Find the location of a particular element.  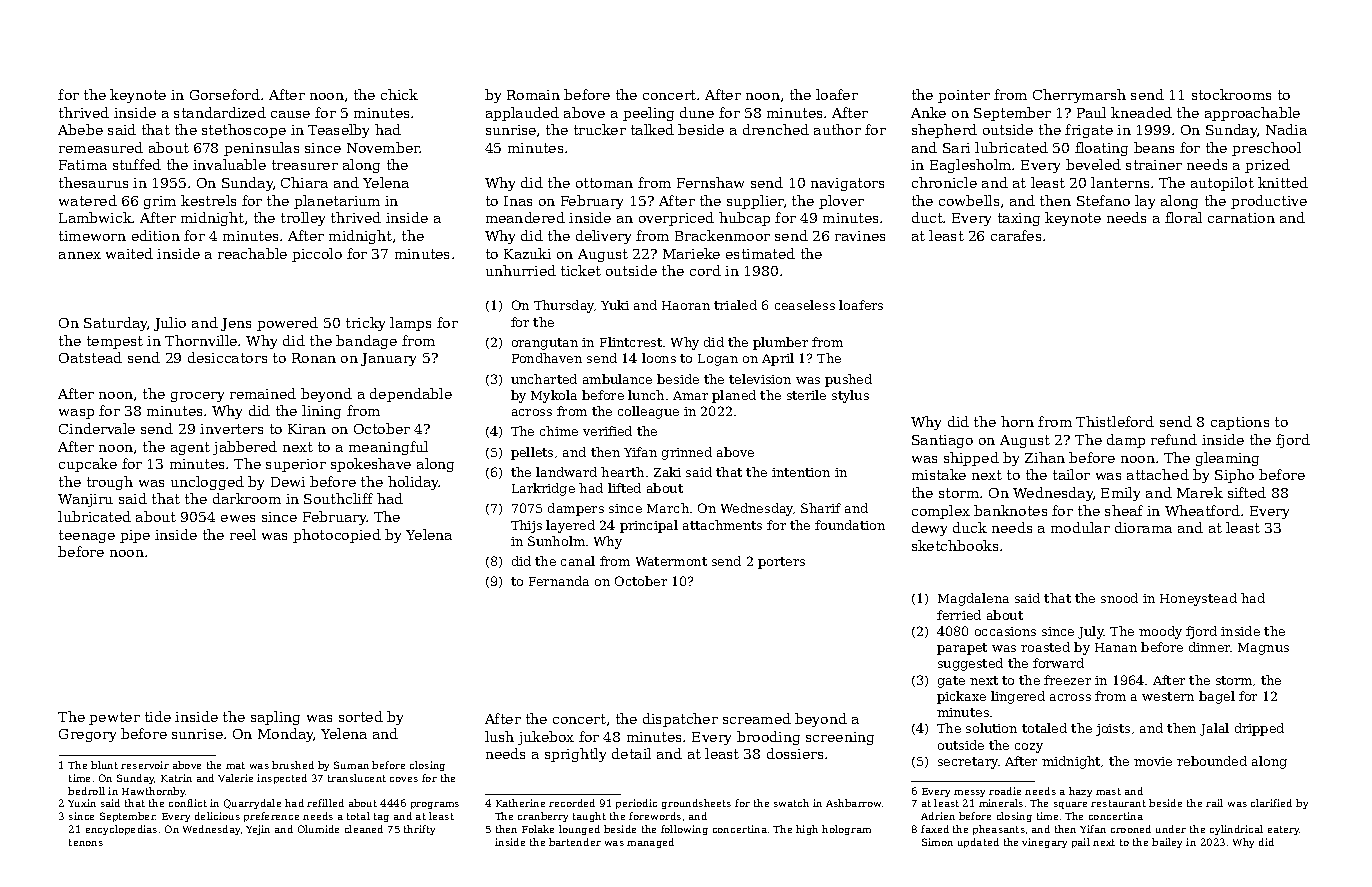

pewter is located at coordinates (114, 718).
